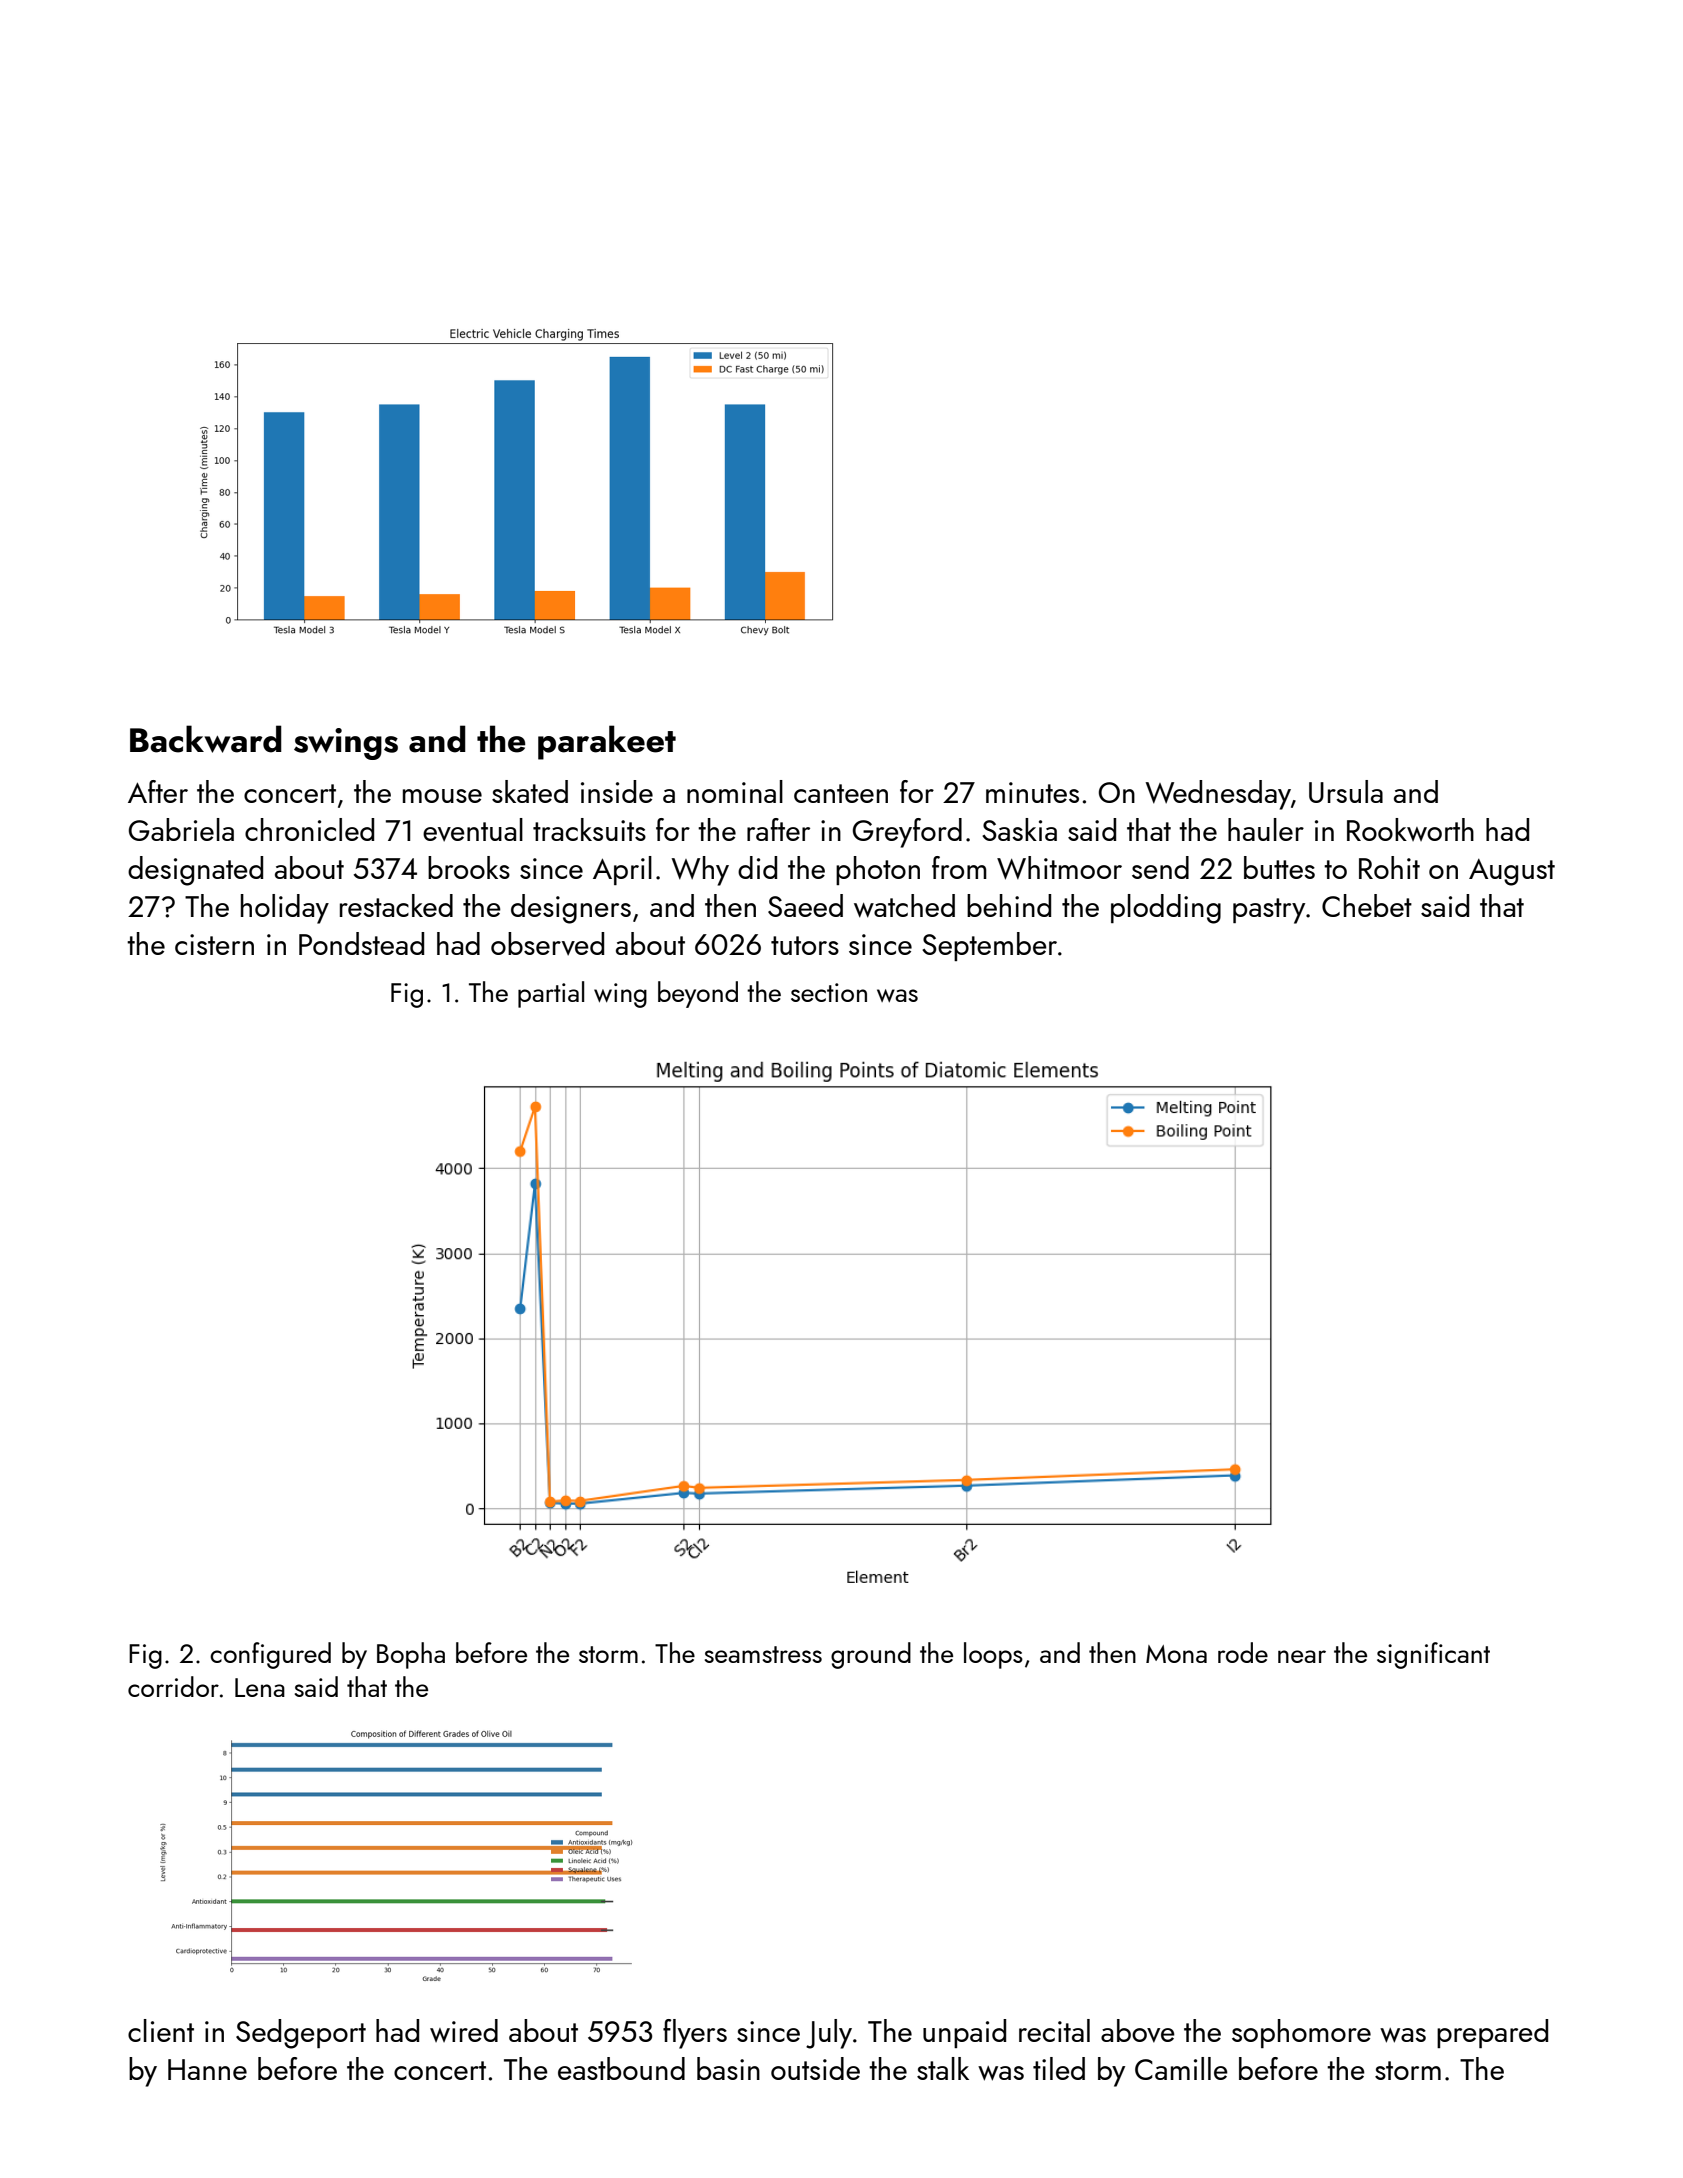 Image resolution: width=1683 pixels, height=2178 pixels. What do you see at coordinates (728, 2068) in the document?
I see `basin` at bounding box center [728, 2068].
